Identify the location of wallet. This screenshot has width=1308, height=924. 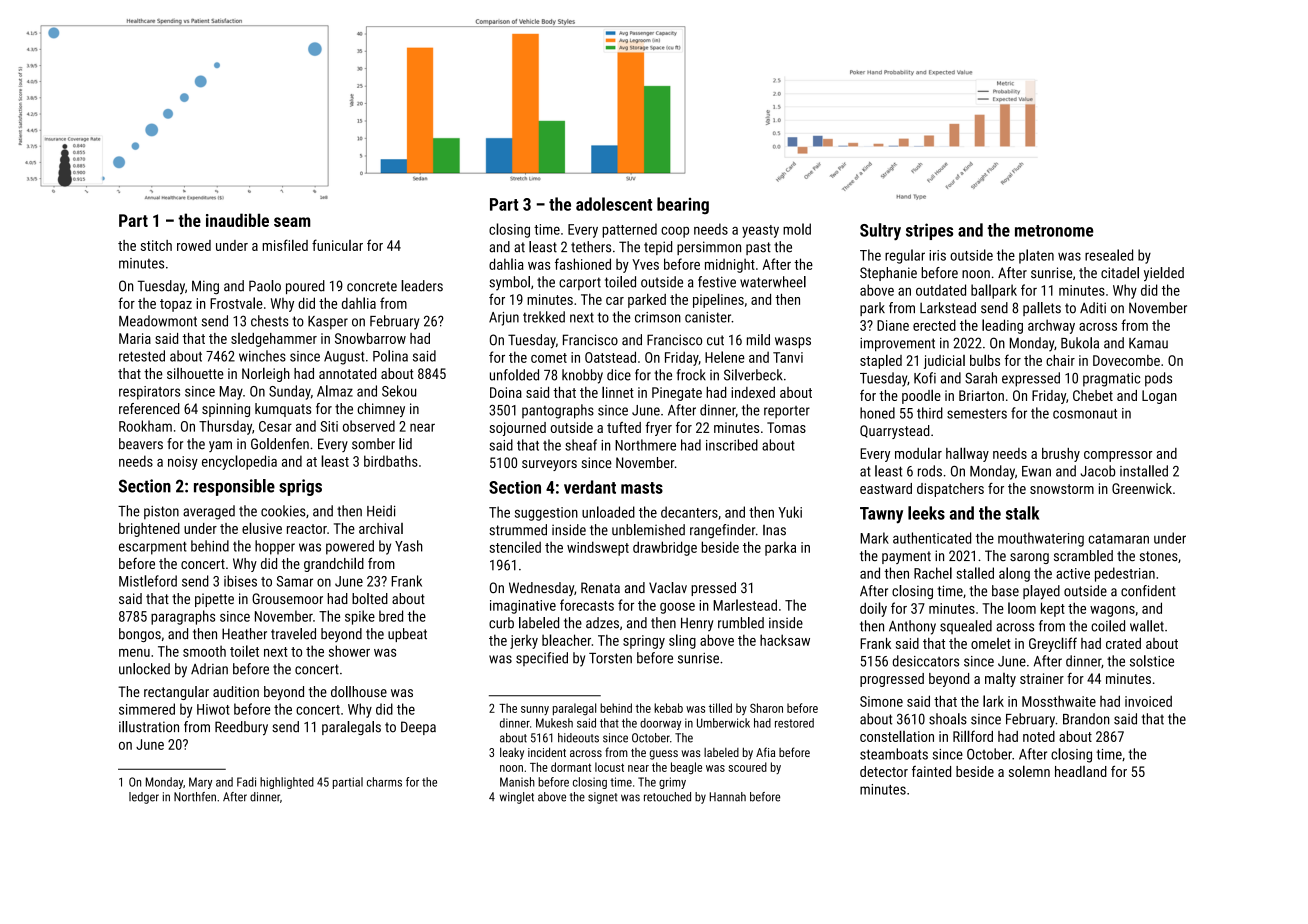
(1147, 626).
